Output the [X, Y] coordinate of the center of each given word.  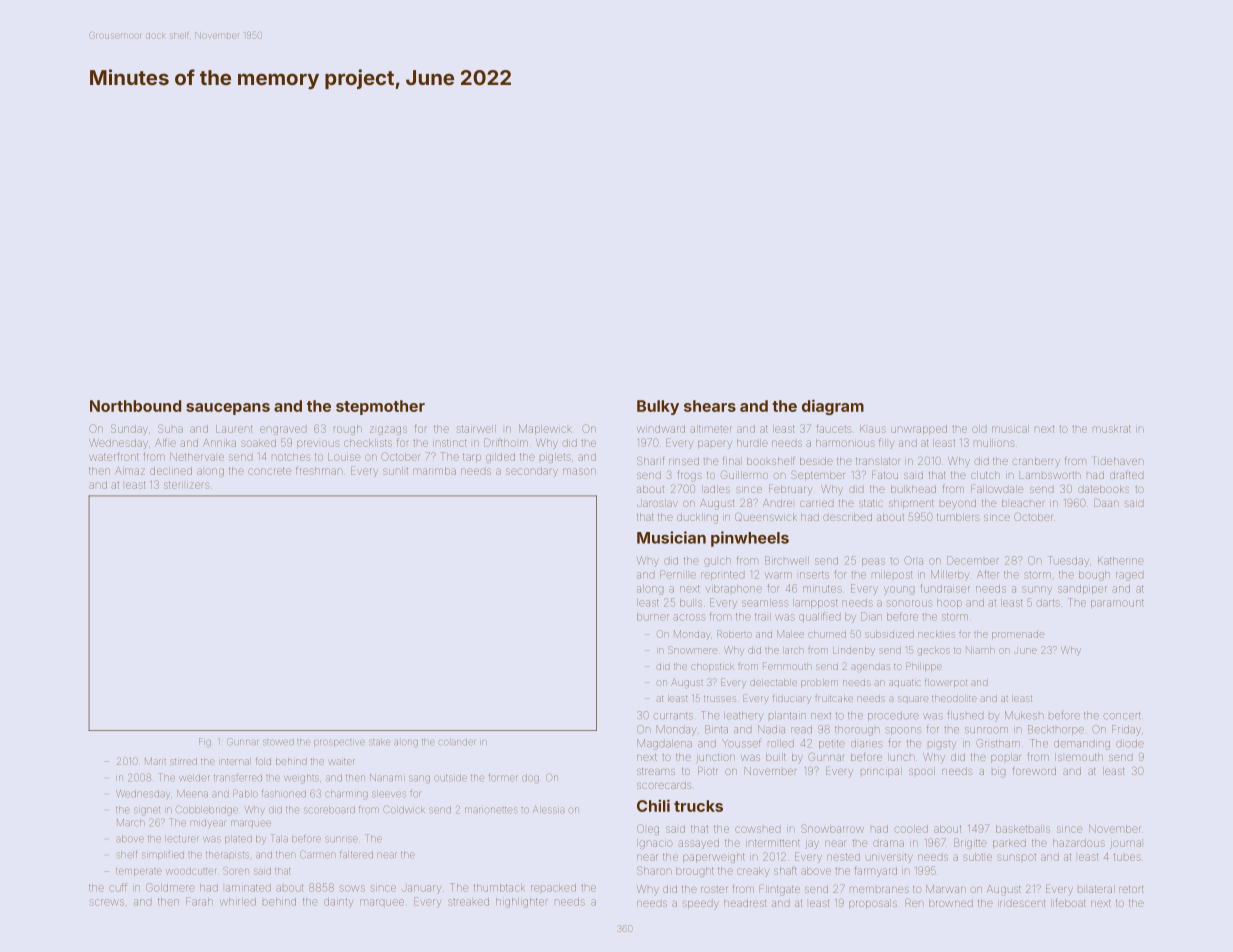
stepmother [380, 407]
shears [710, 406]
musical [1009, 429]
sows [352, 888]
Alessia [548, 809]
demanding [1082, 745]
